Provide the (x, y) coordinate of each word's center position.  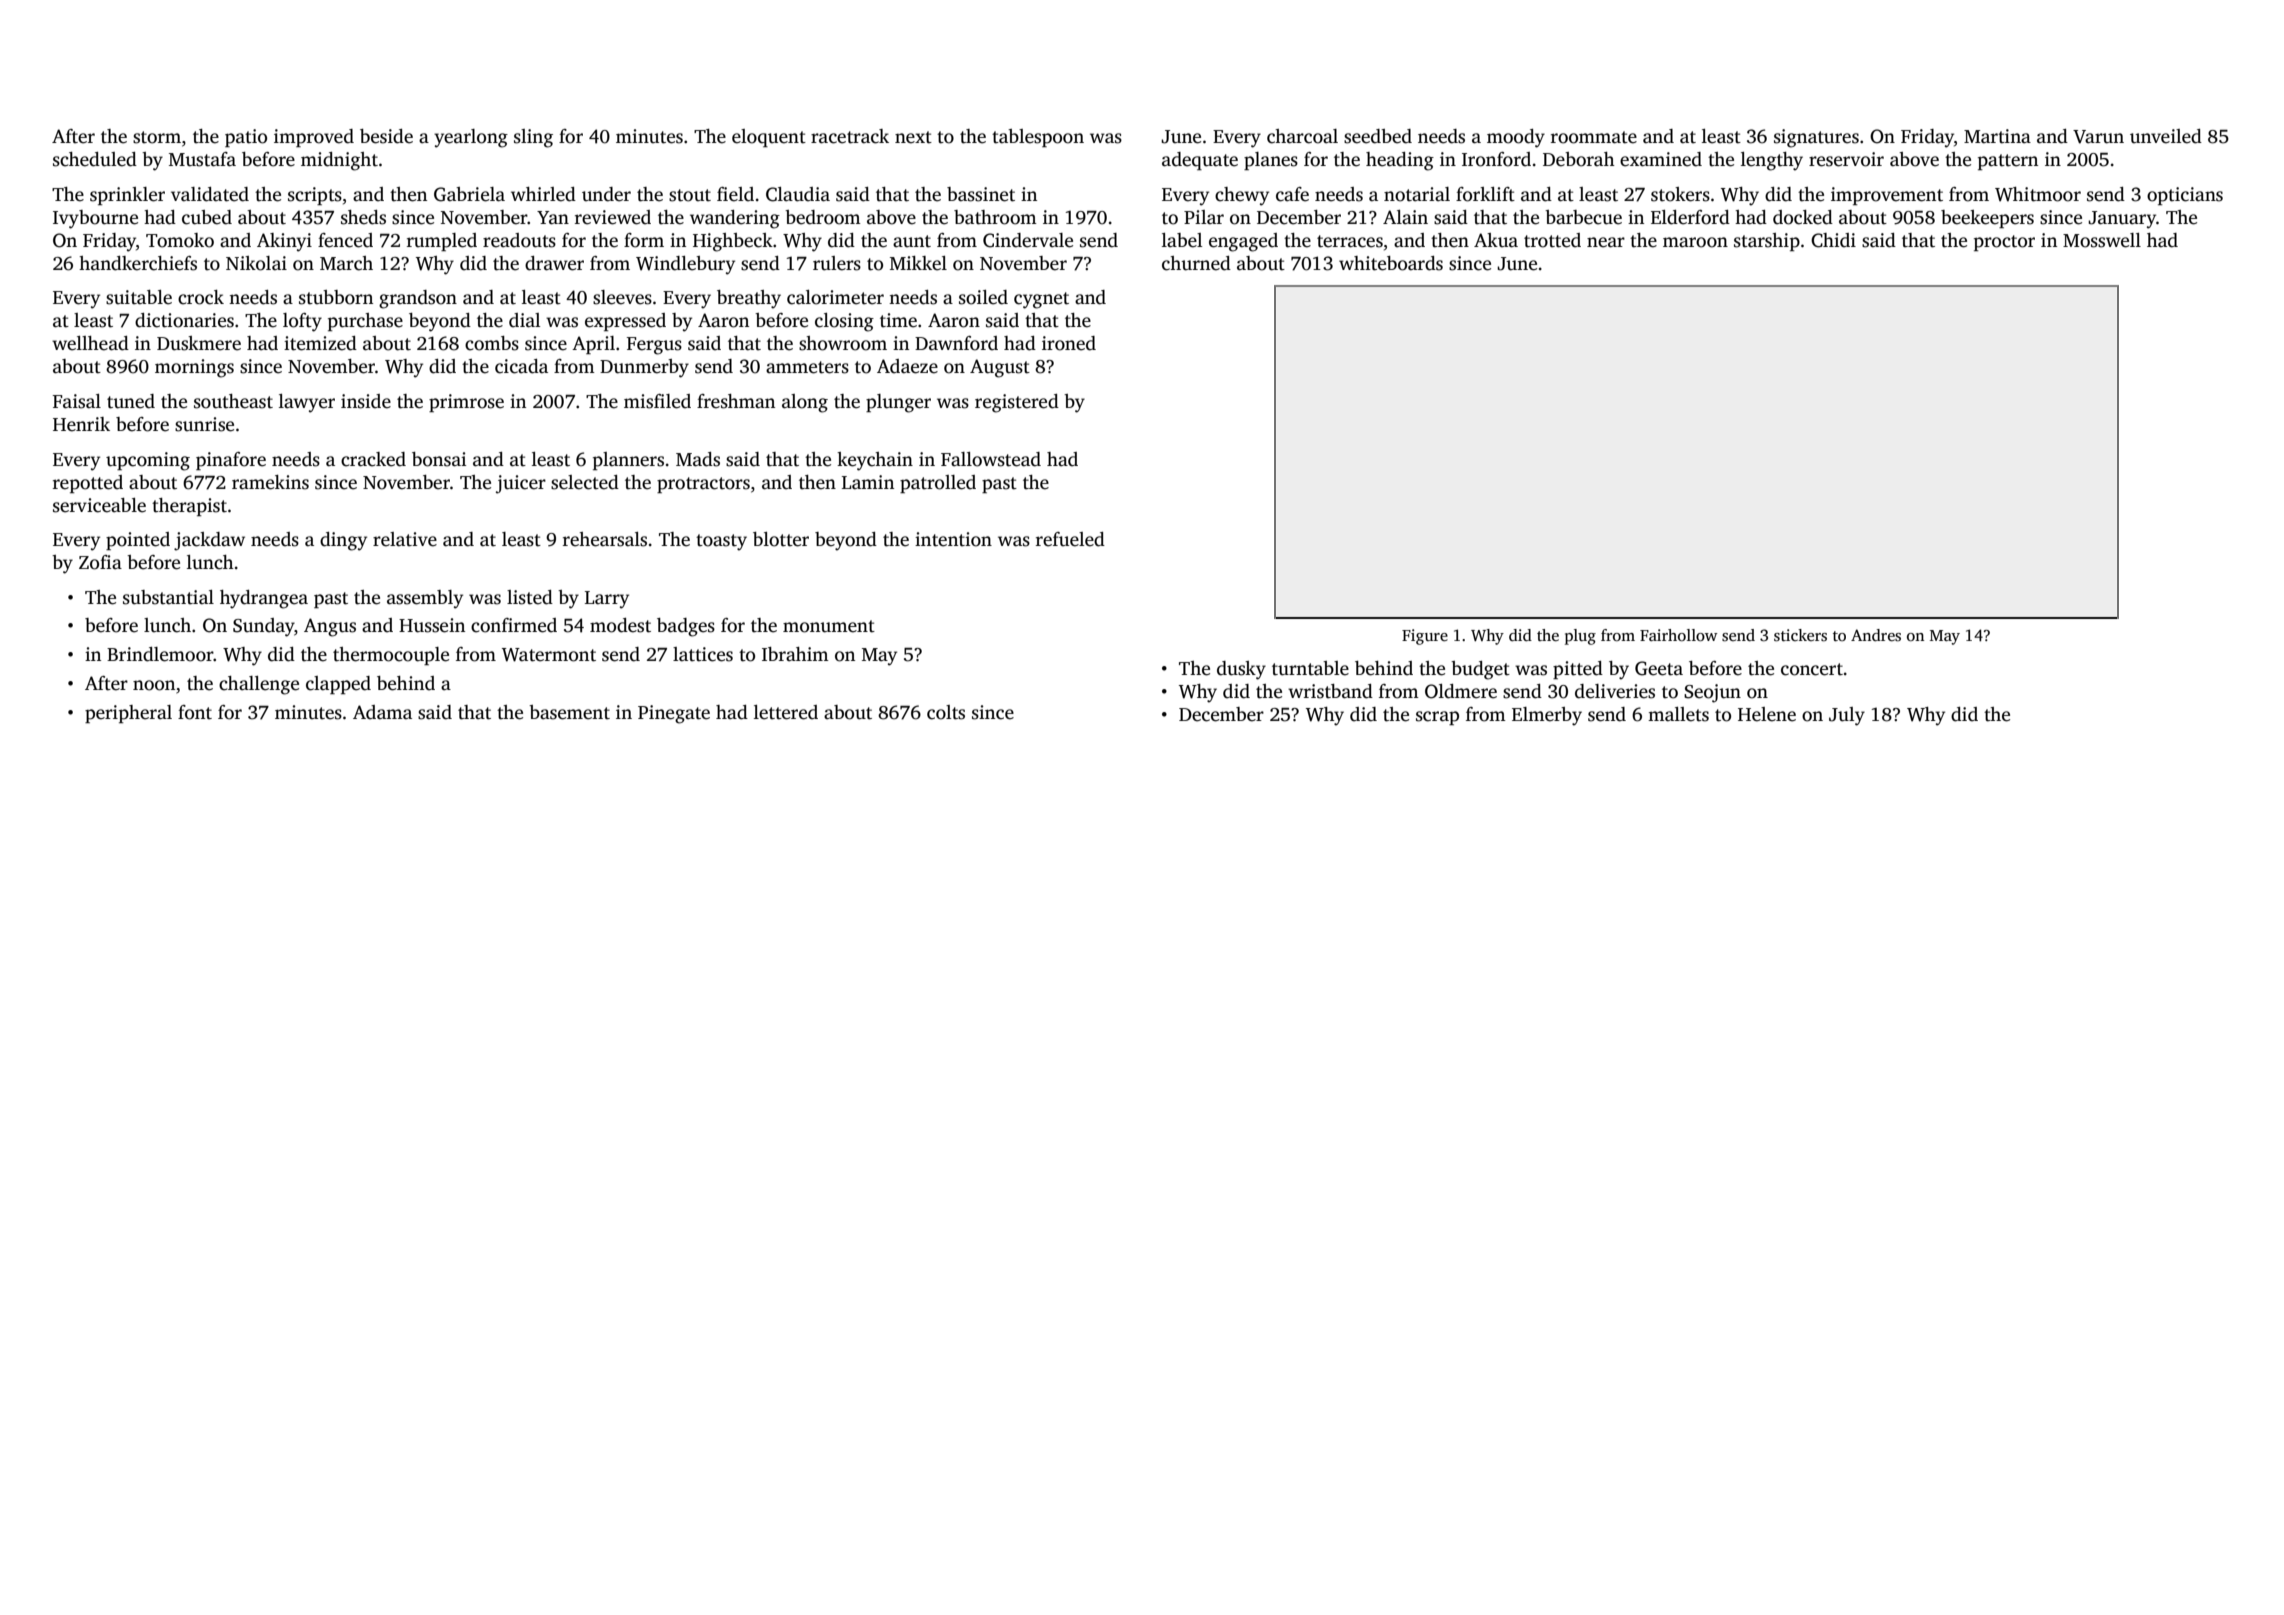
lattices (703, 654)
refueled (1070, 539)
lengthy (1772, 161)
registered (1017, 403)
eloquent (769, 138)
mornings (194, 368)
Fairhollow (1679, 635)
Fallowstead (991, 459)
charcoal (1302, 136)
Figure (1425, 637)
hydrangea (264, 599)
